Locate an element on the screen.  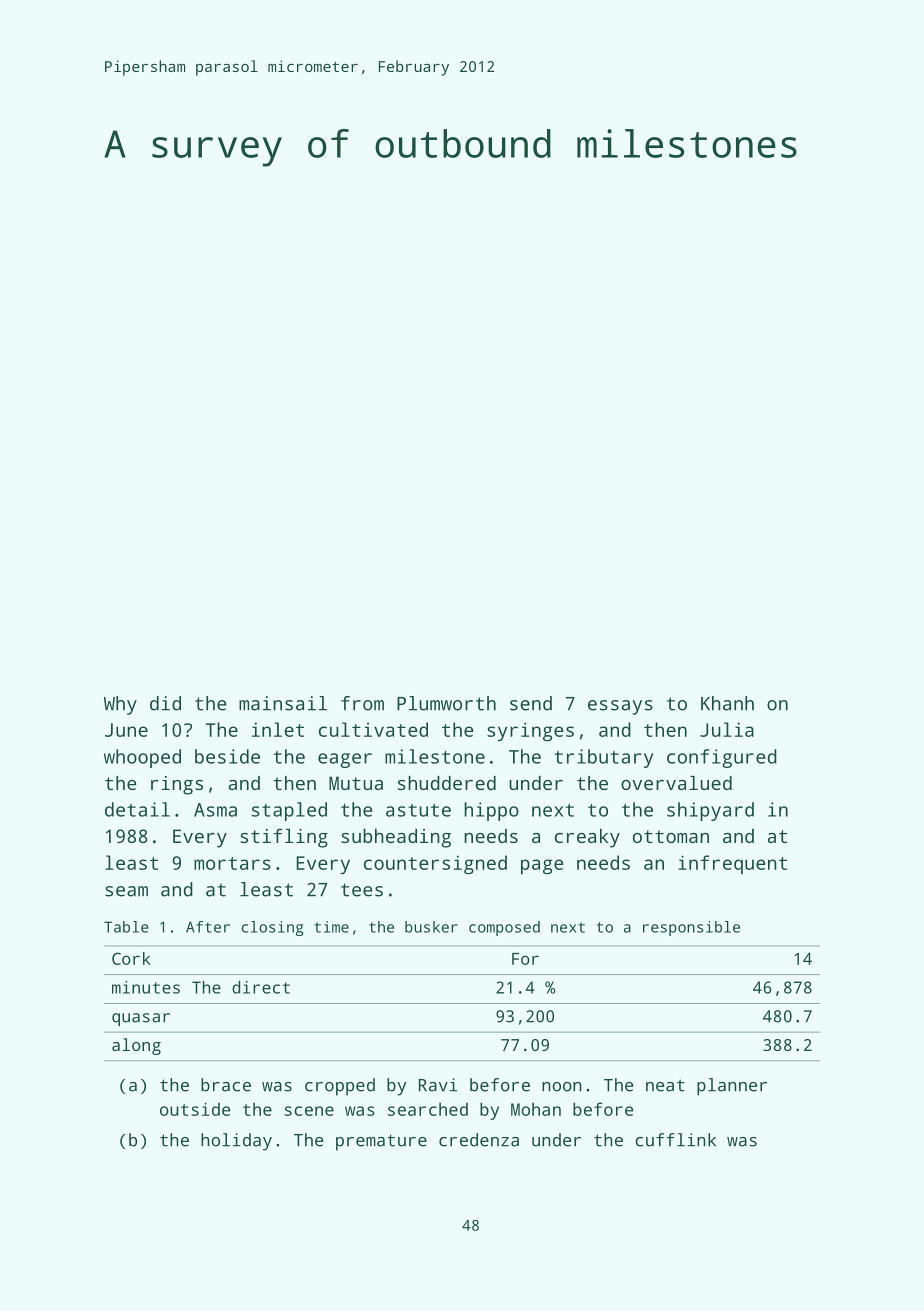
time is located at coordinates (331, 927).
